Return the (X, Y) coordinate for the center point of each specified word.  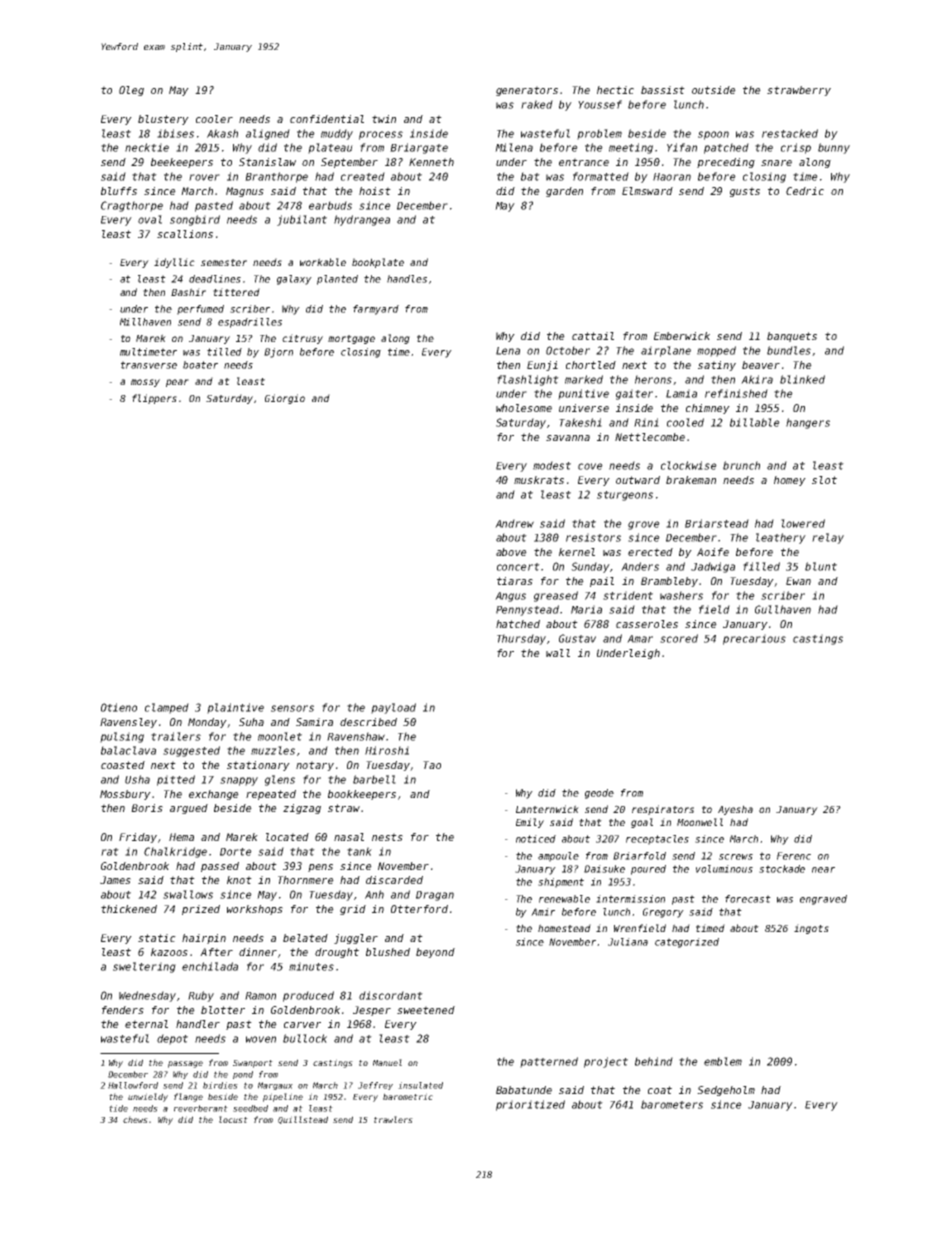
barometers (672, 1104)
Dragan (435, 896)
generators (527, 91)
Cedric (805, 191)
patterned (549, 1062)
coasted (123, 765)
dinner (258, 952)
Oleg (131, 91)
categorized (687, 943)
